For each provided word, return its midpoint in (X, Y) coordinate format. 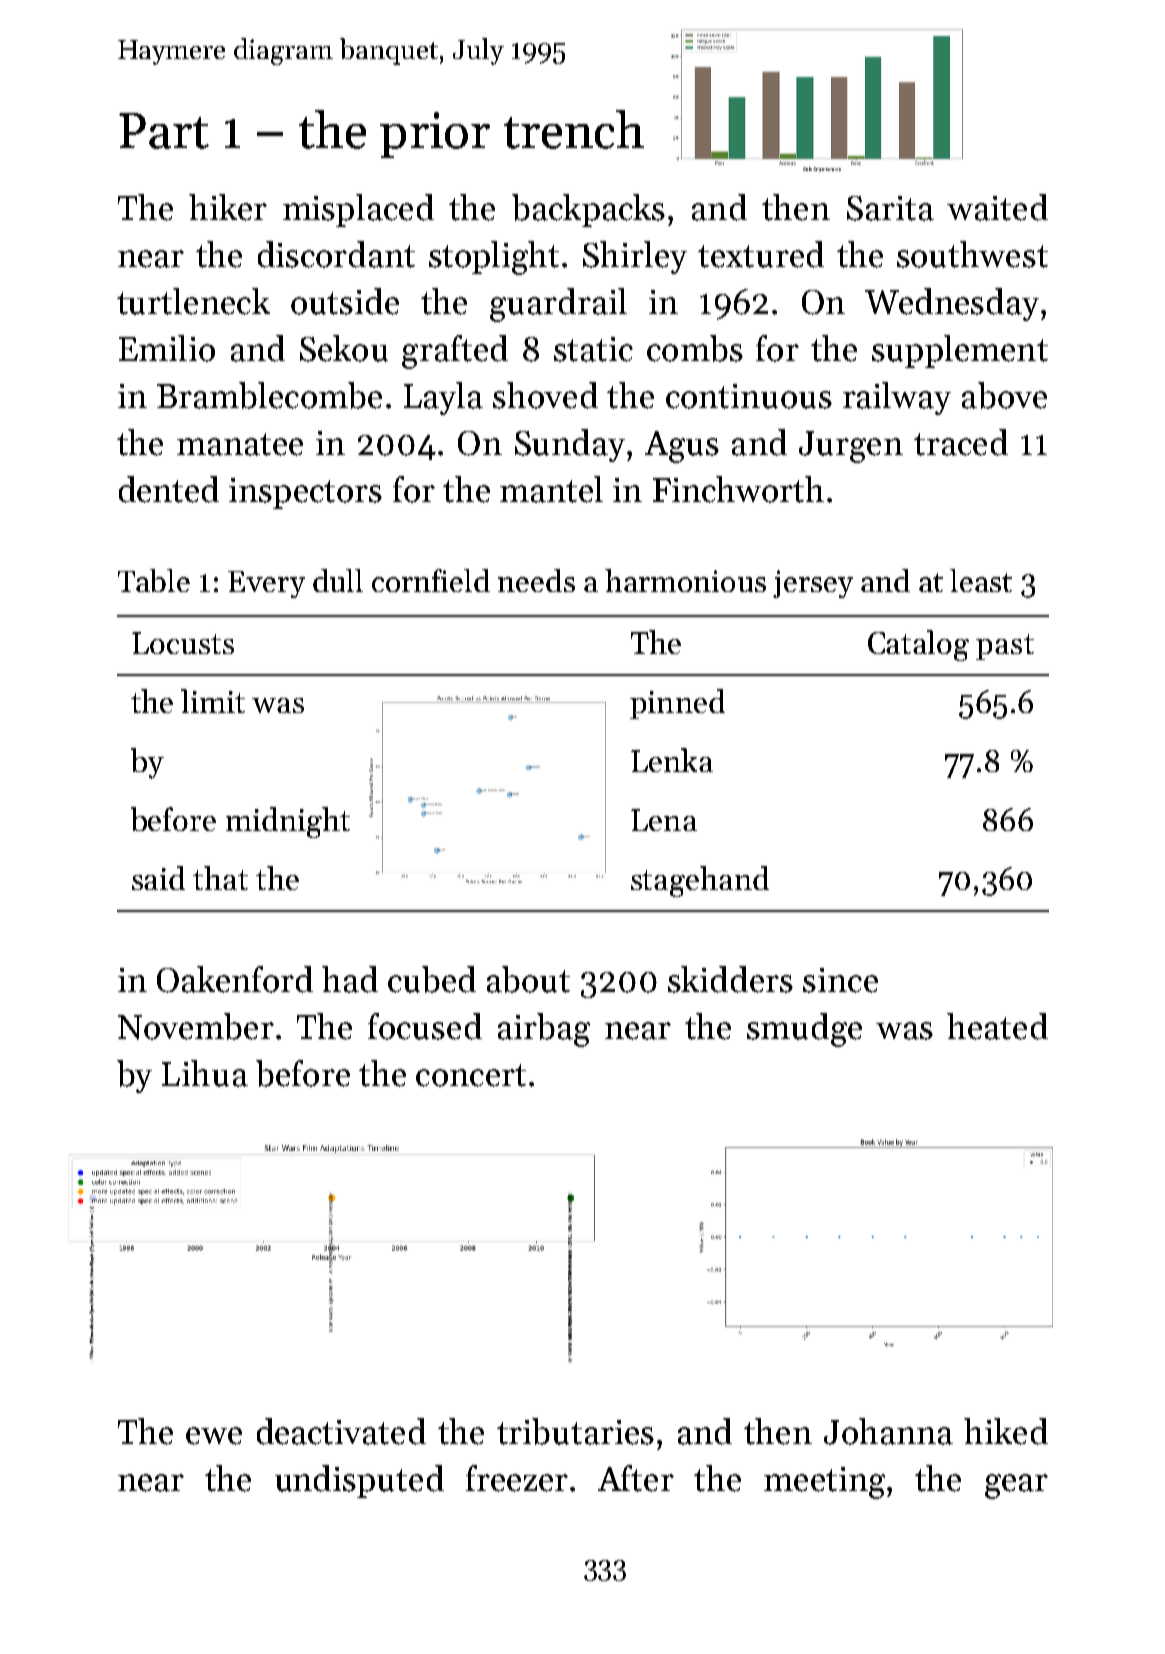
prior (435, 135)
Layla (443, 398)
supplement (960, 351)
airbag (544, 1030)
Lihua (205, 1073)
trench (574, 129)
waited (997, 207)
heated (997, 1026)
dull (338, 580)
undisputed (359, 1481)
